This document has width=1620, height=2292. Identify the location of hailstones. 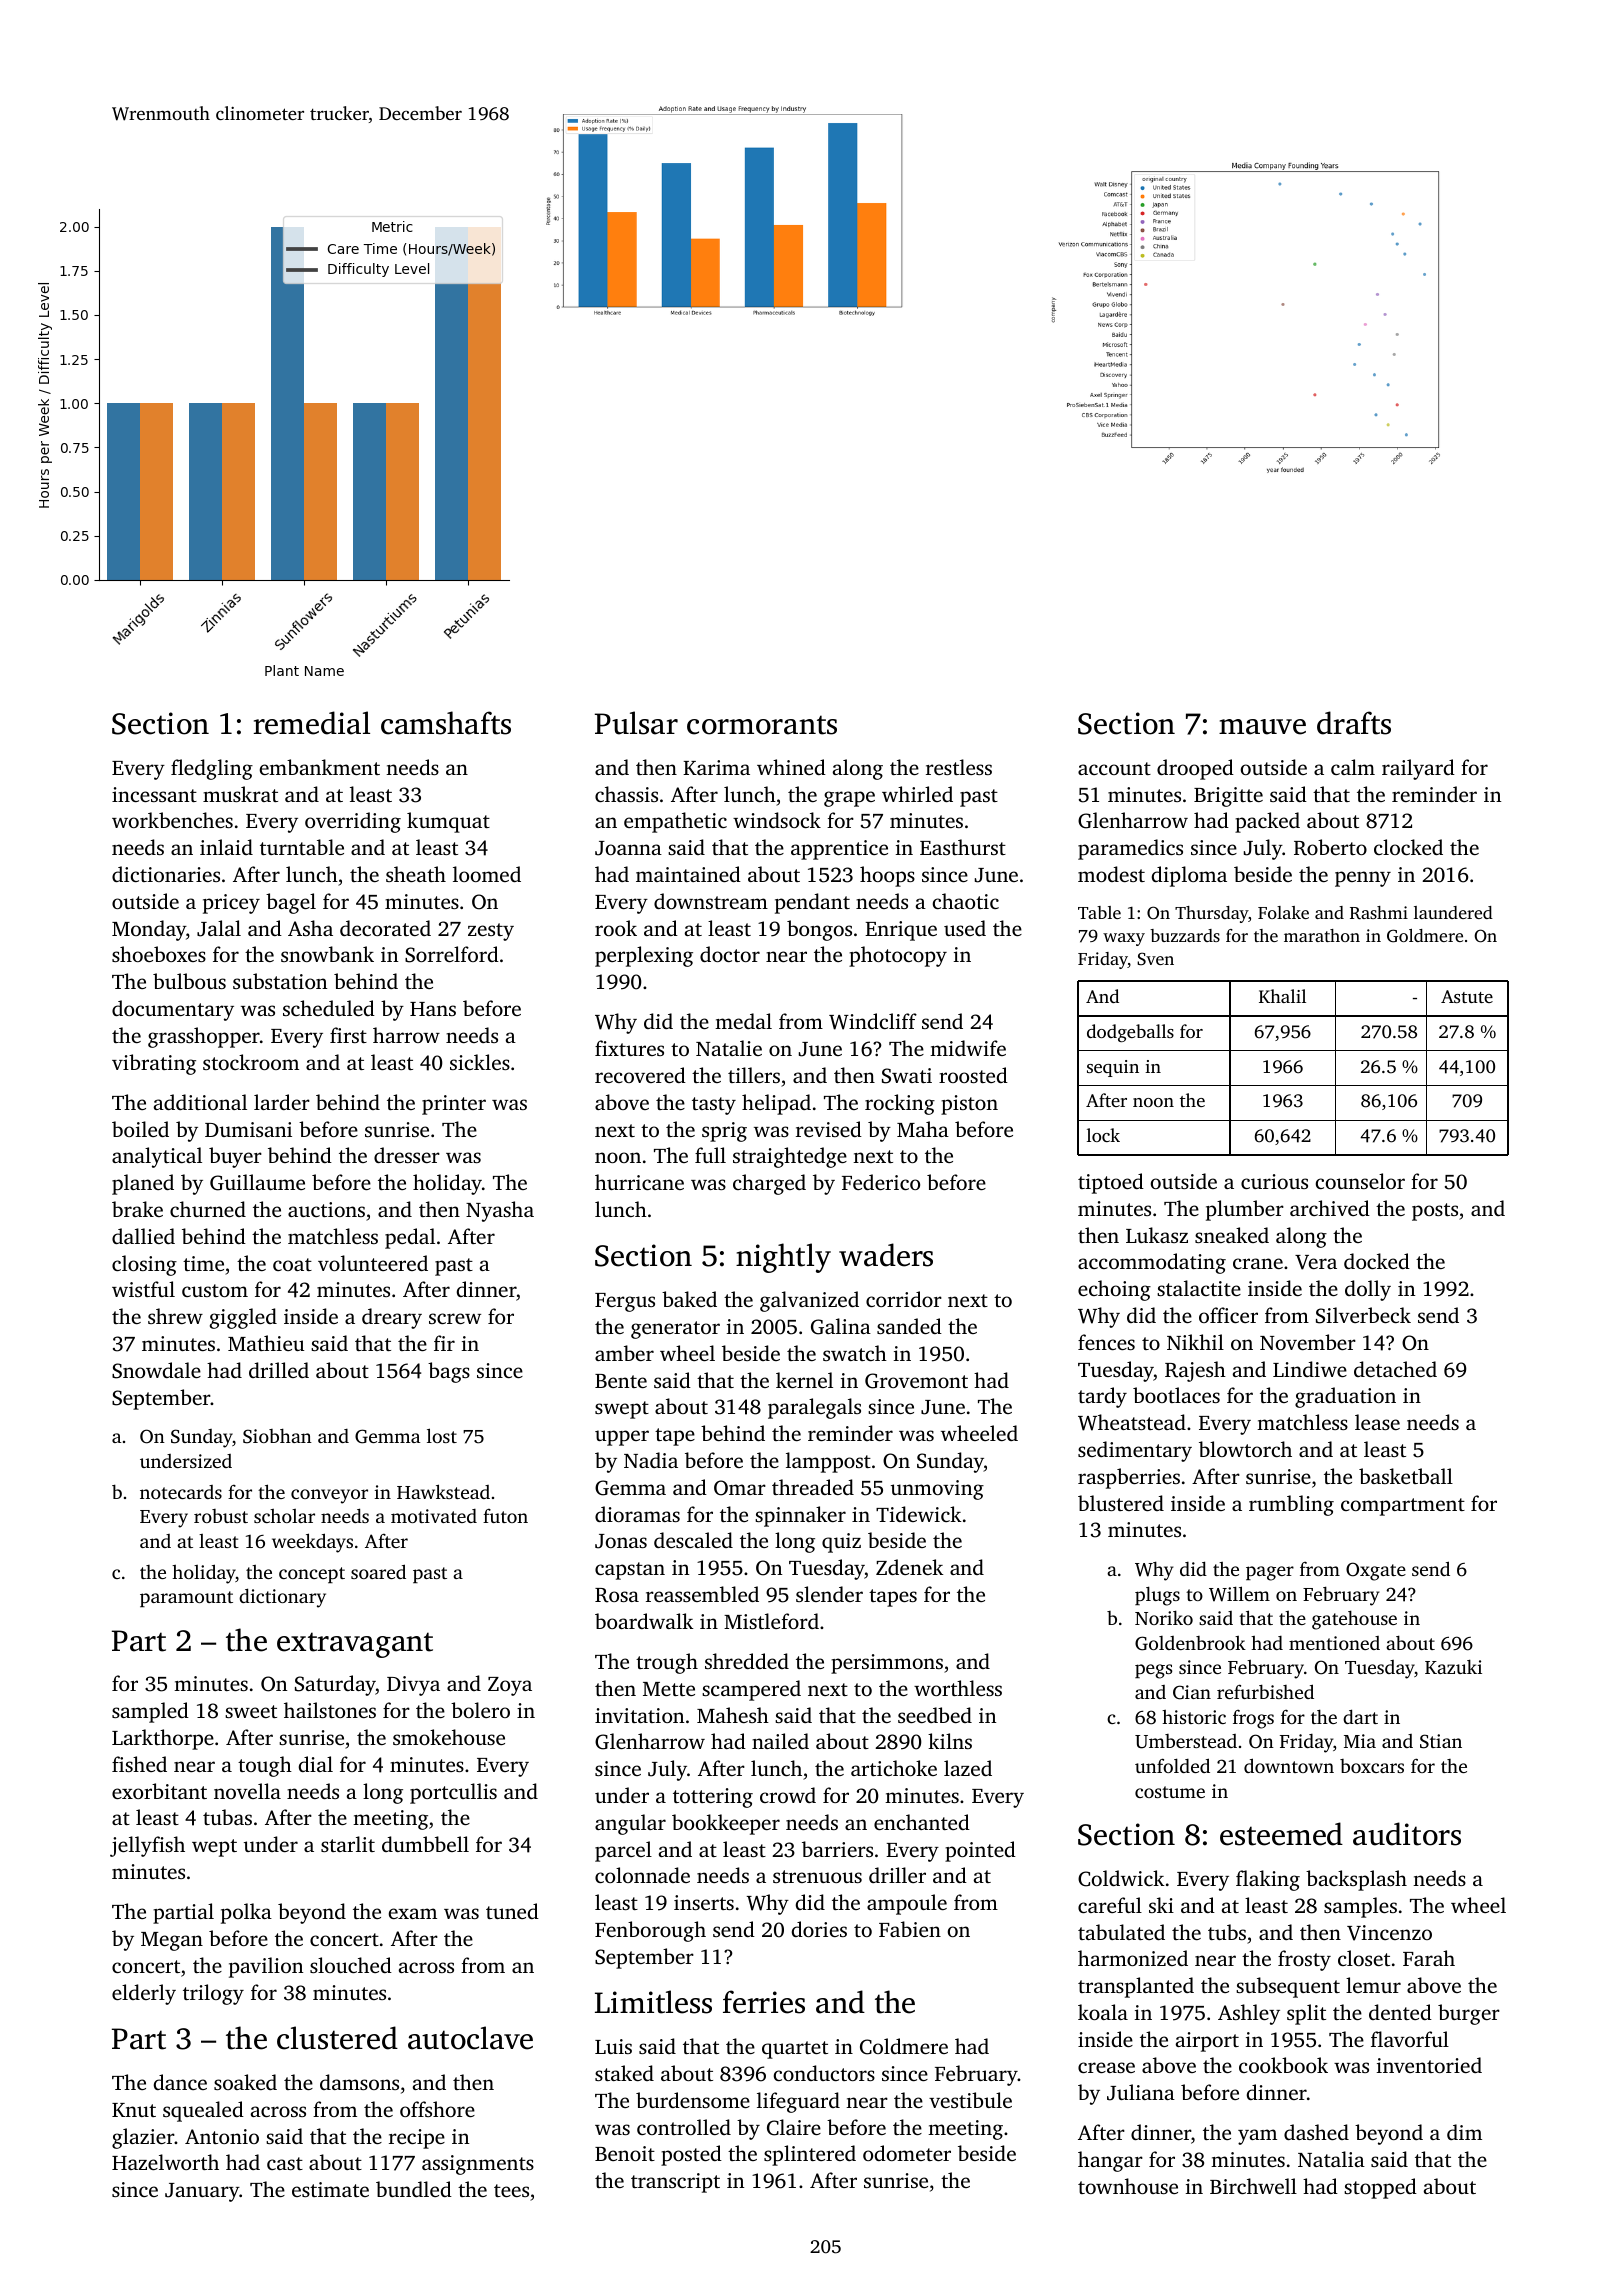
(330, 1710).
